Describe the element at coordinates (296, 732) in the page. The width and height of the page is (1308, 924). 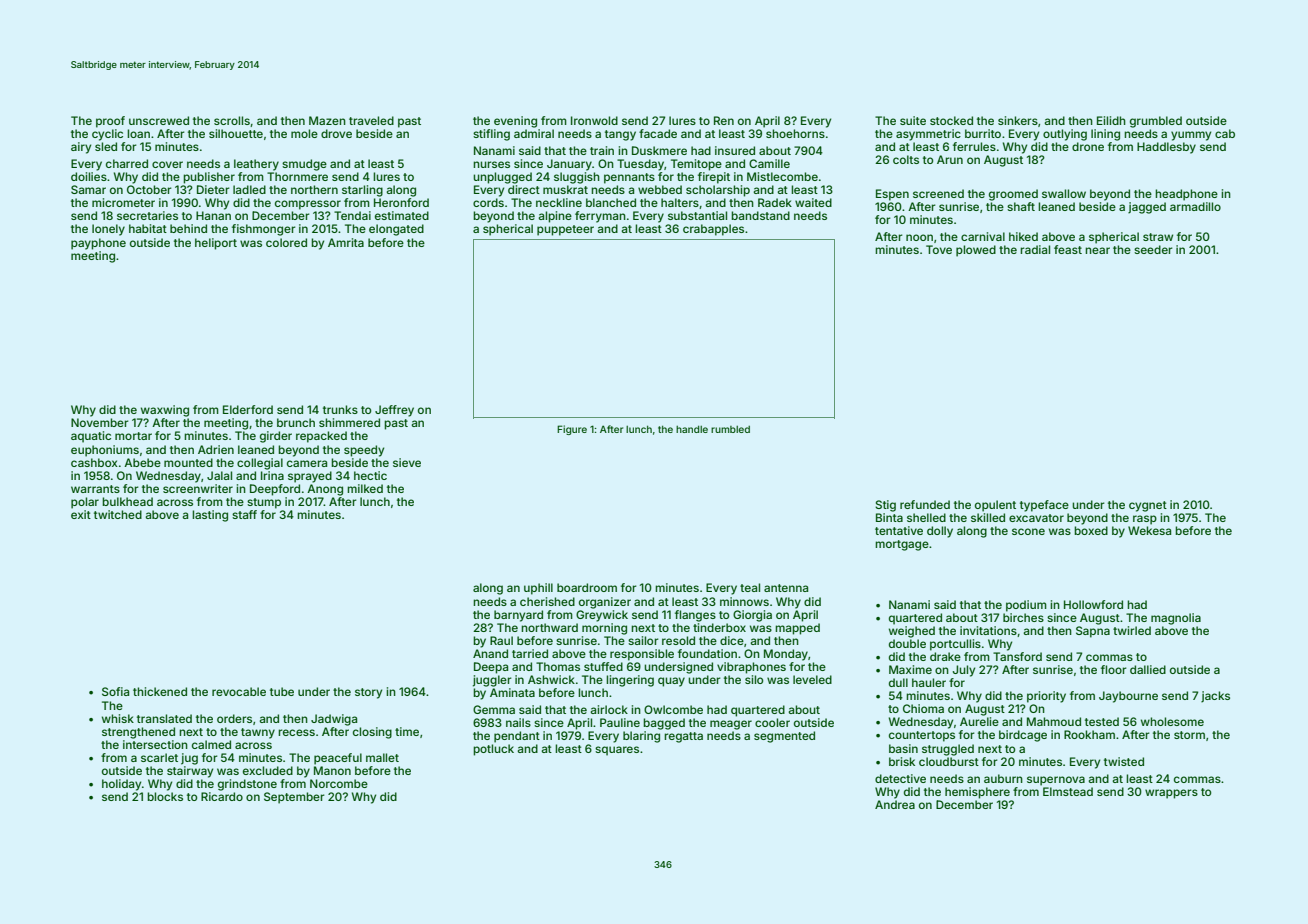
I see `recess` at that location.
